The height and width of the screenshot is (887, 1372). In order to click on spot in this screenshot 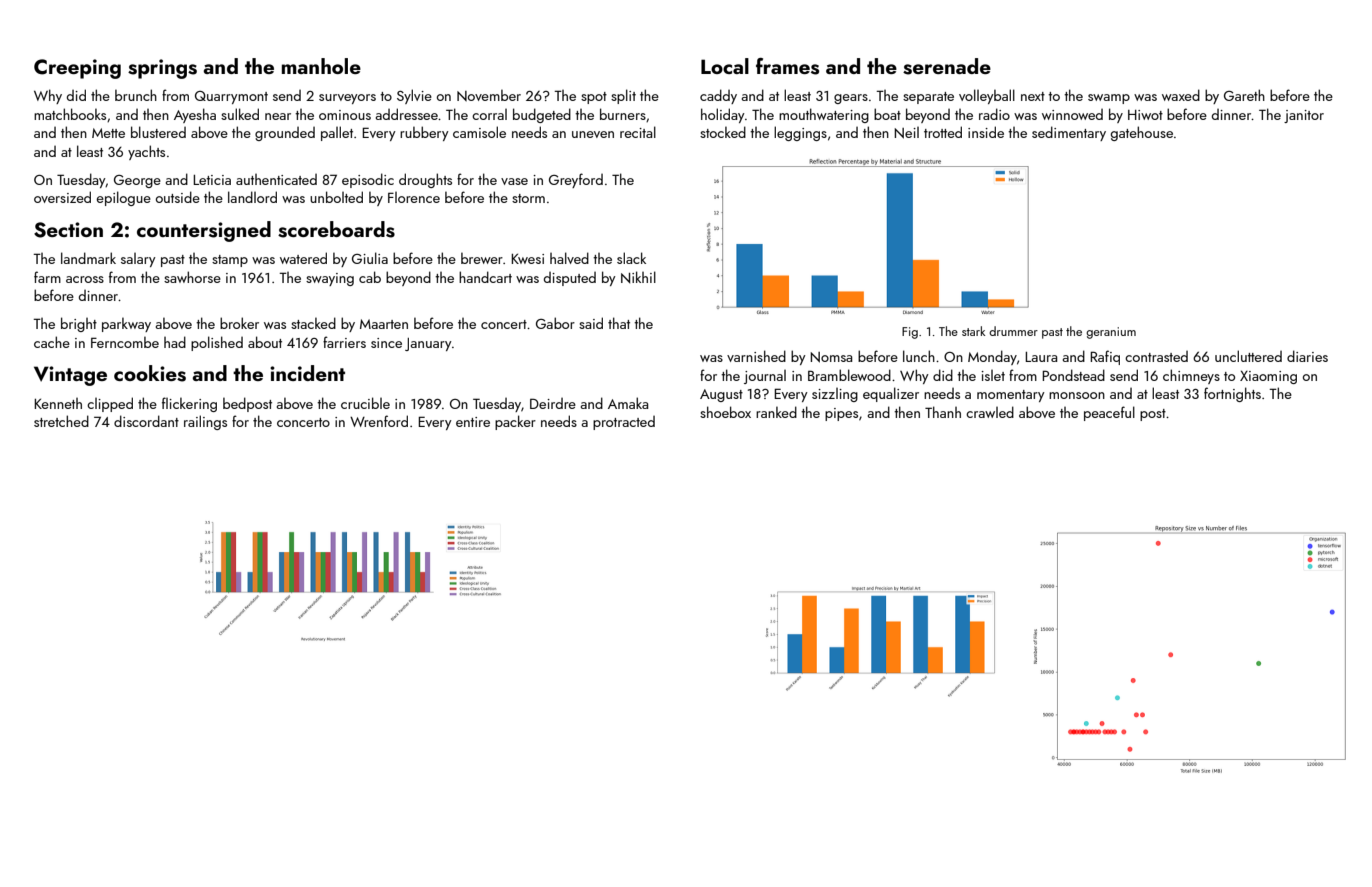, I will do `click(594, 98)`.
